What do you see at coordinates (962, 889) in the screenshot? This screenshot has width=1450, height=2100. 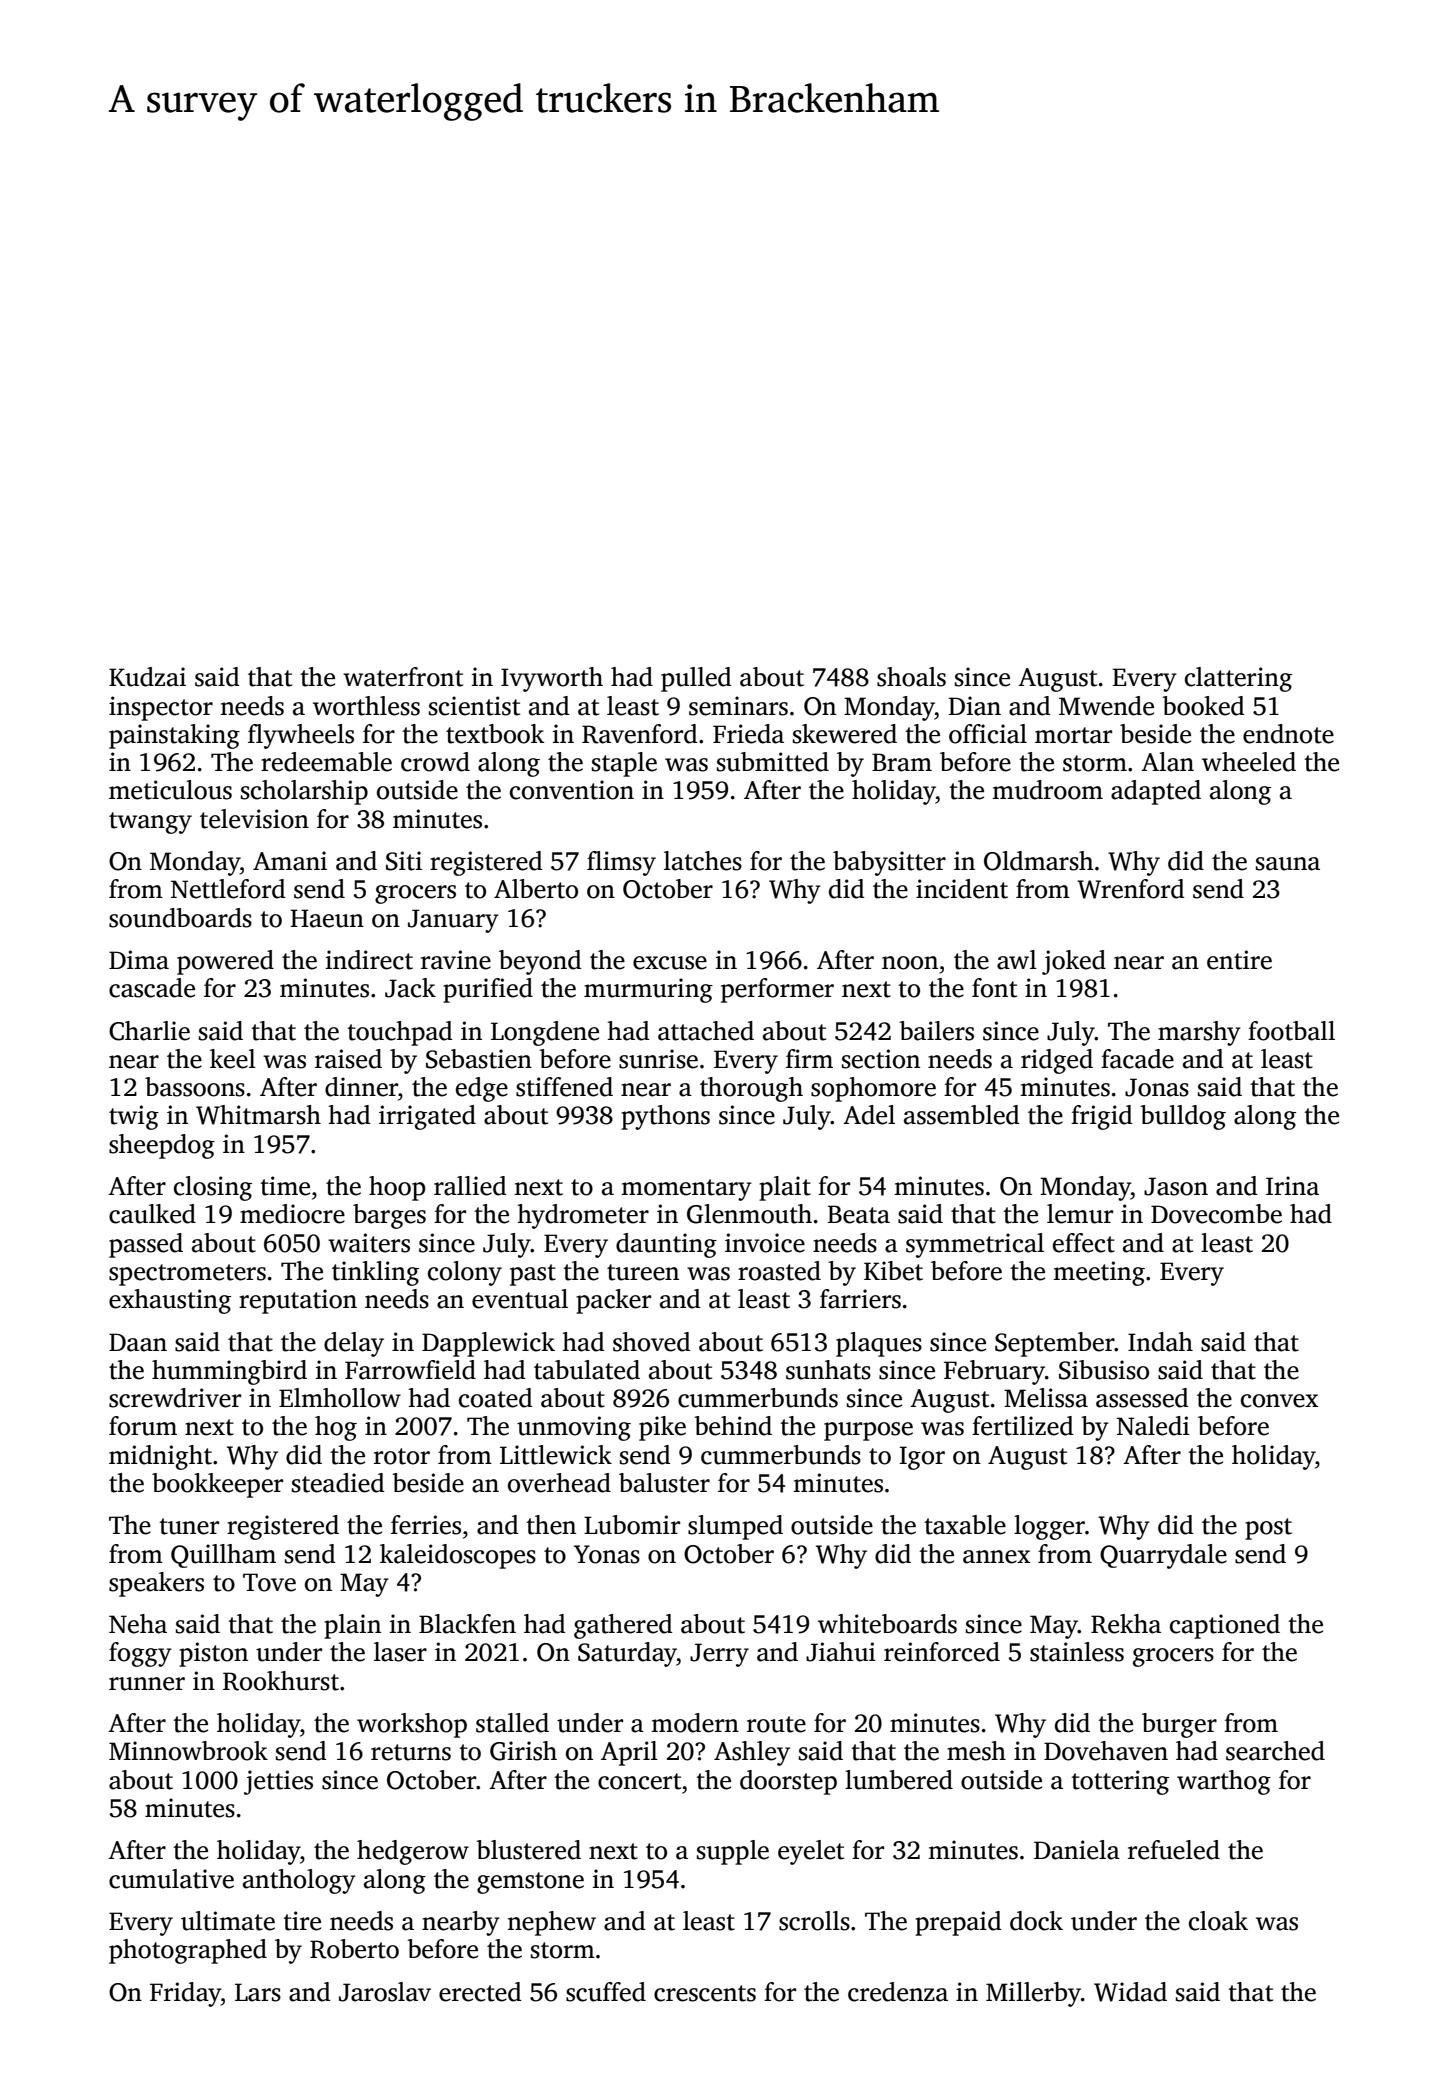 I see `incident` at bounding box center [962, 889].
